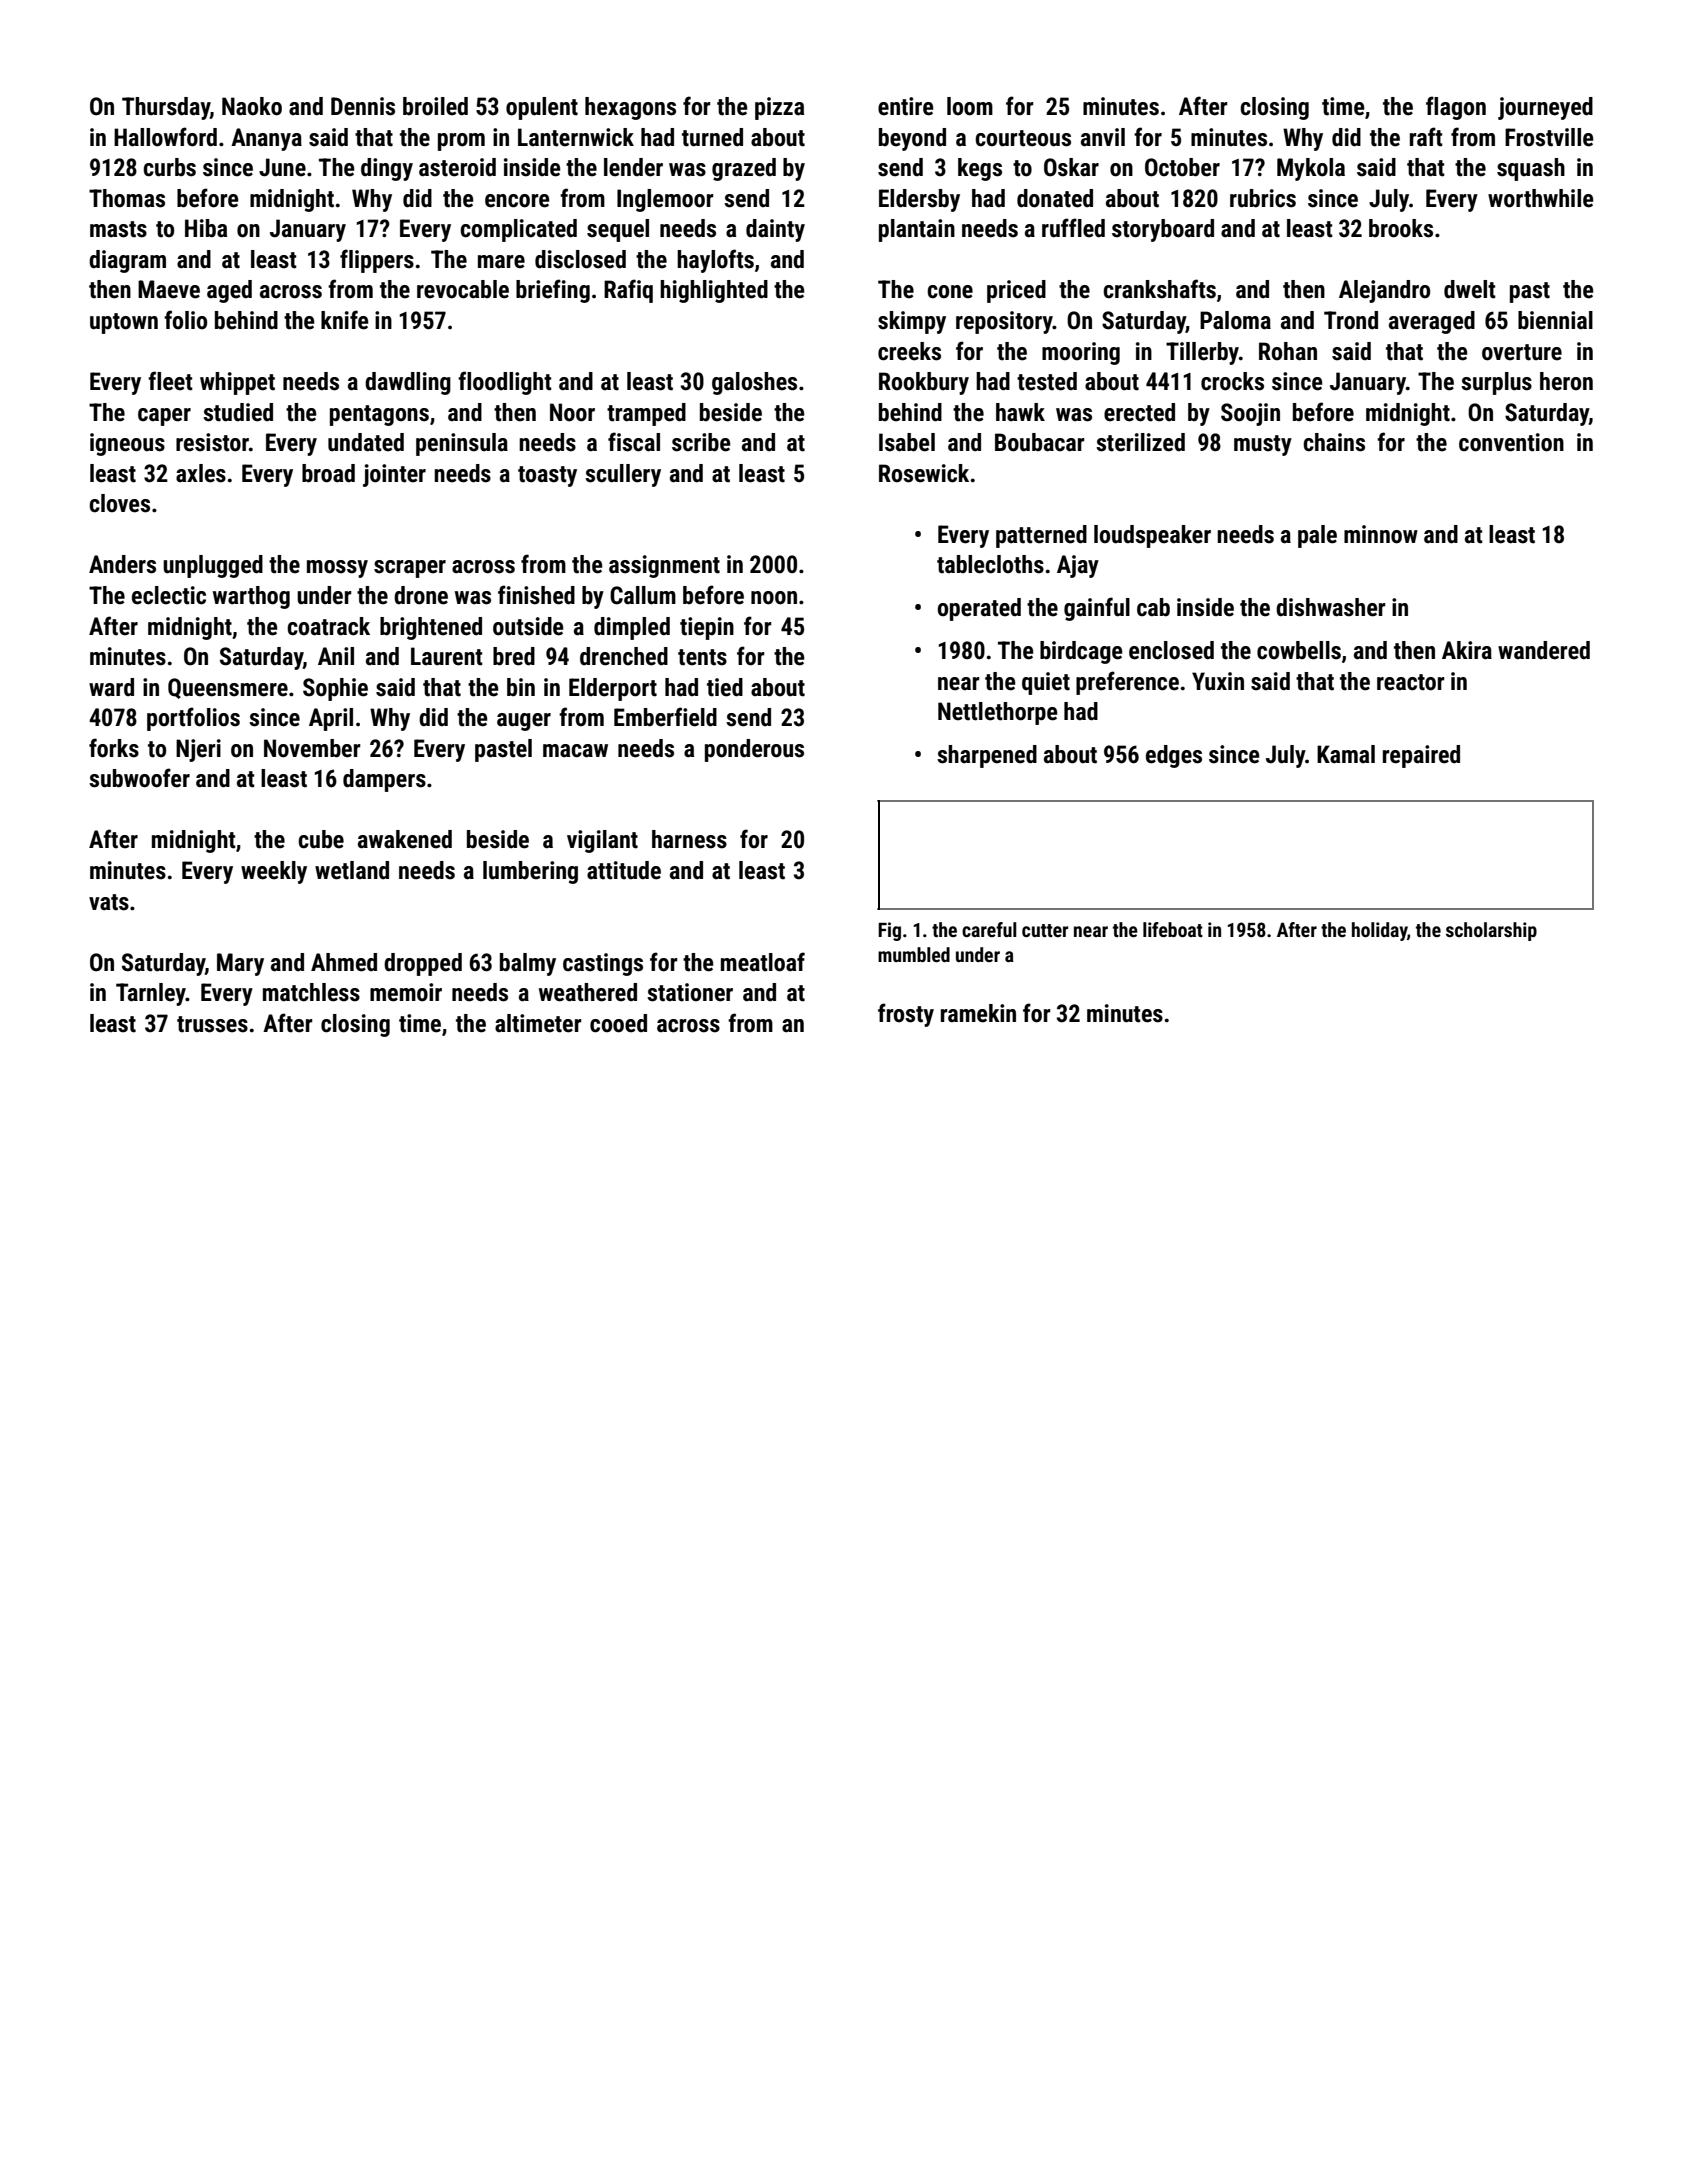  What do you see at coordinates (344, 962) in the screenshot?
I see `Ahmed` at bounding box center [344, 962].
